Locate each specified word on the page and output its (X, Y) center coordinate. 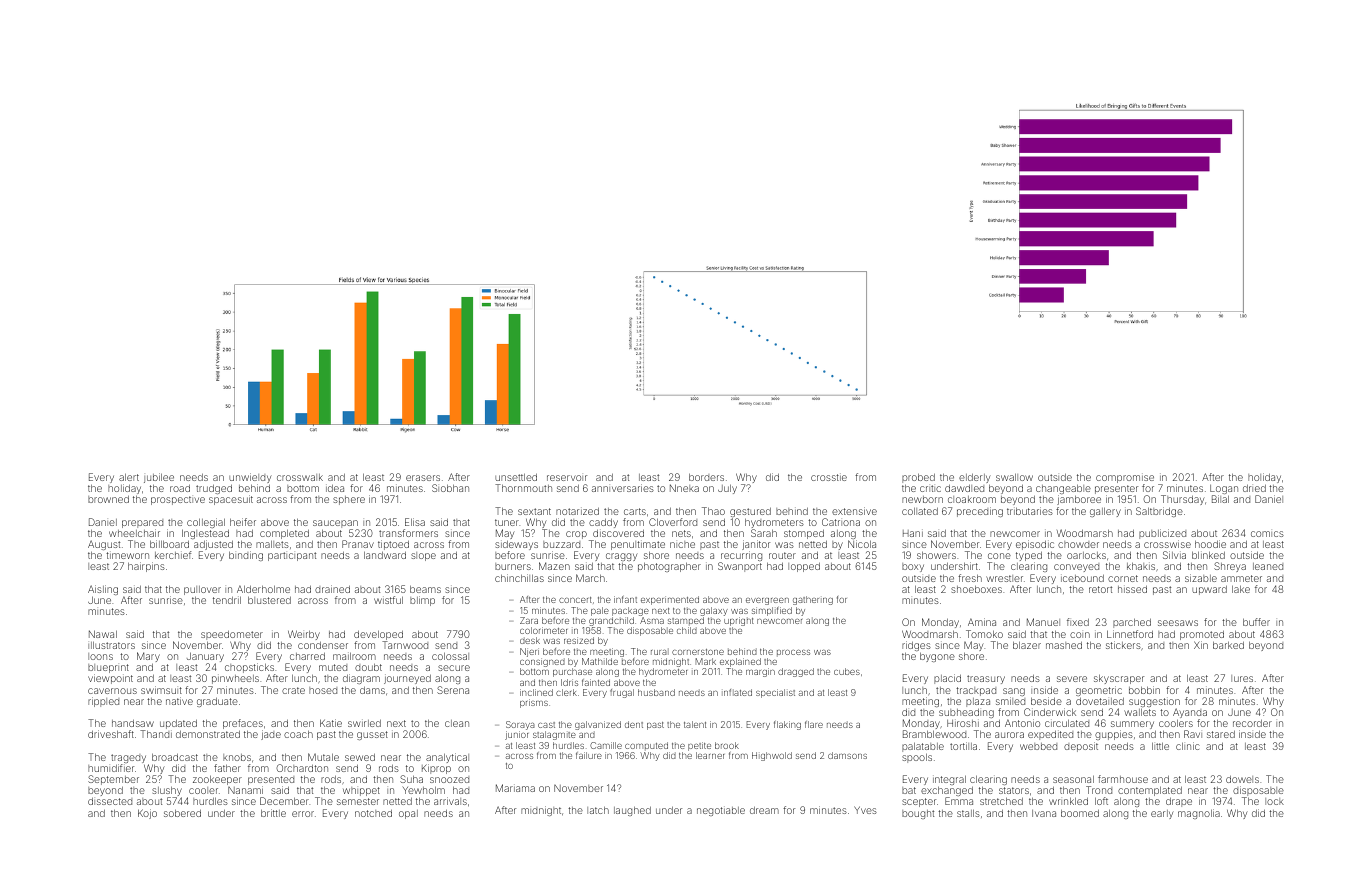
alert (129, 477)
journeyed (407, 679)
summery (1132, 726)
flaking (787, 725)
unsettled (516, 477)
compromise (1125, 478)
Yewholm (423, 790)
